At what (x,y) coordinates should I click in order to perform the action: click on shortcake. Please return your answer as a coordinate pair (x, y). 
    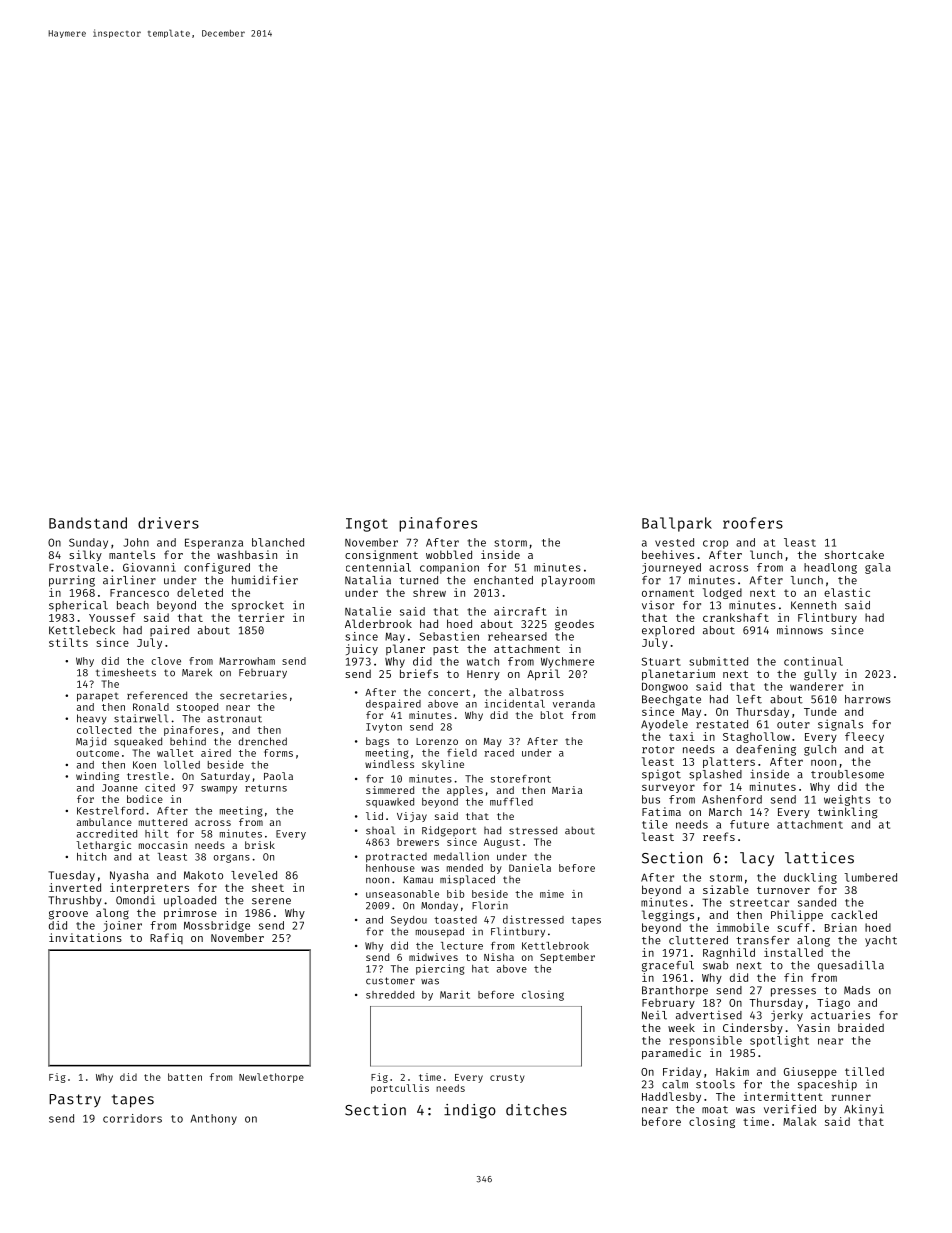
    Looking at the image, I should click on (854, 555).
